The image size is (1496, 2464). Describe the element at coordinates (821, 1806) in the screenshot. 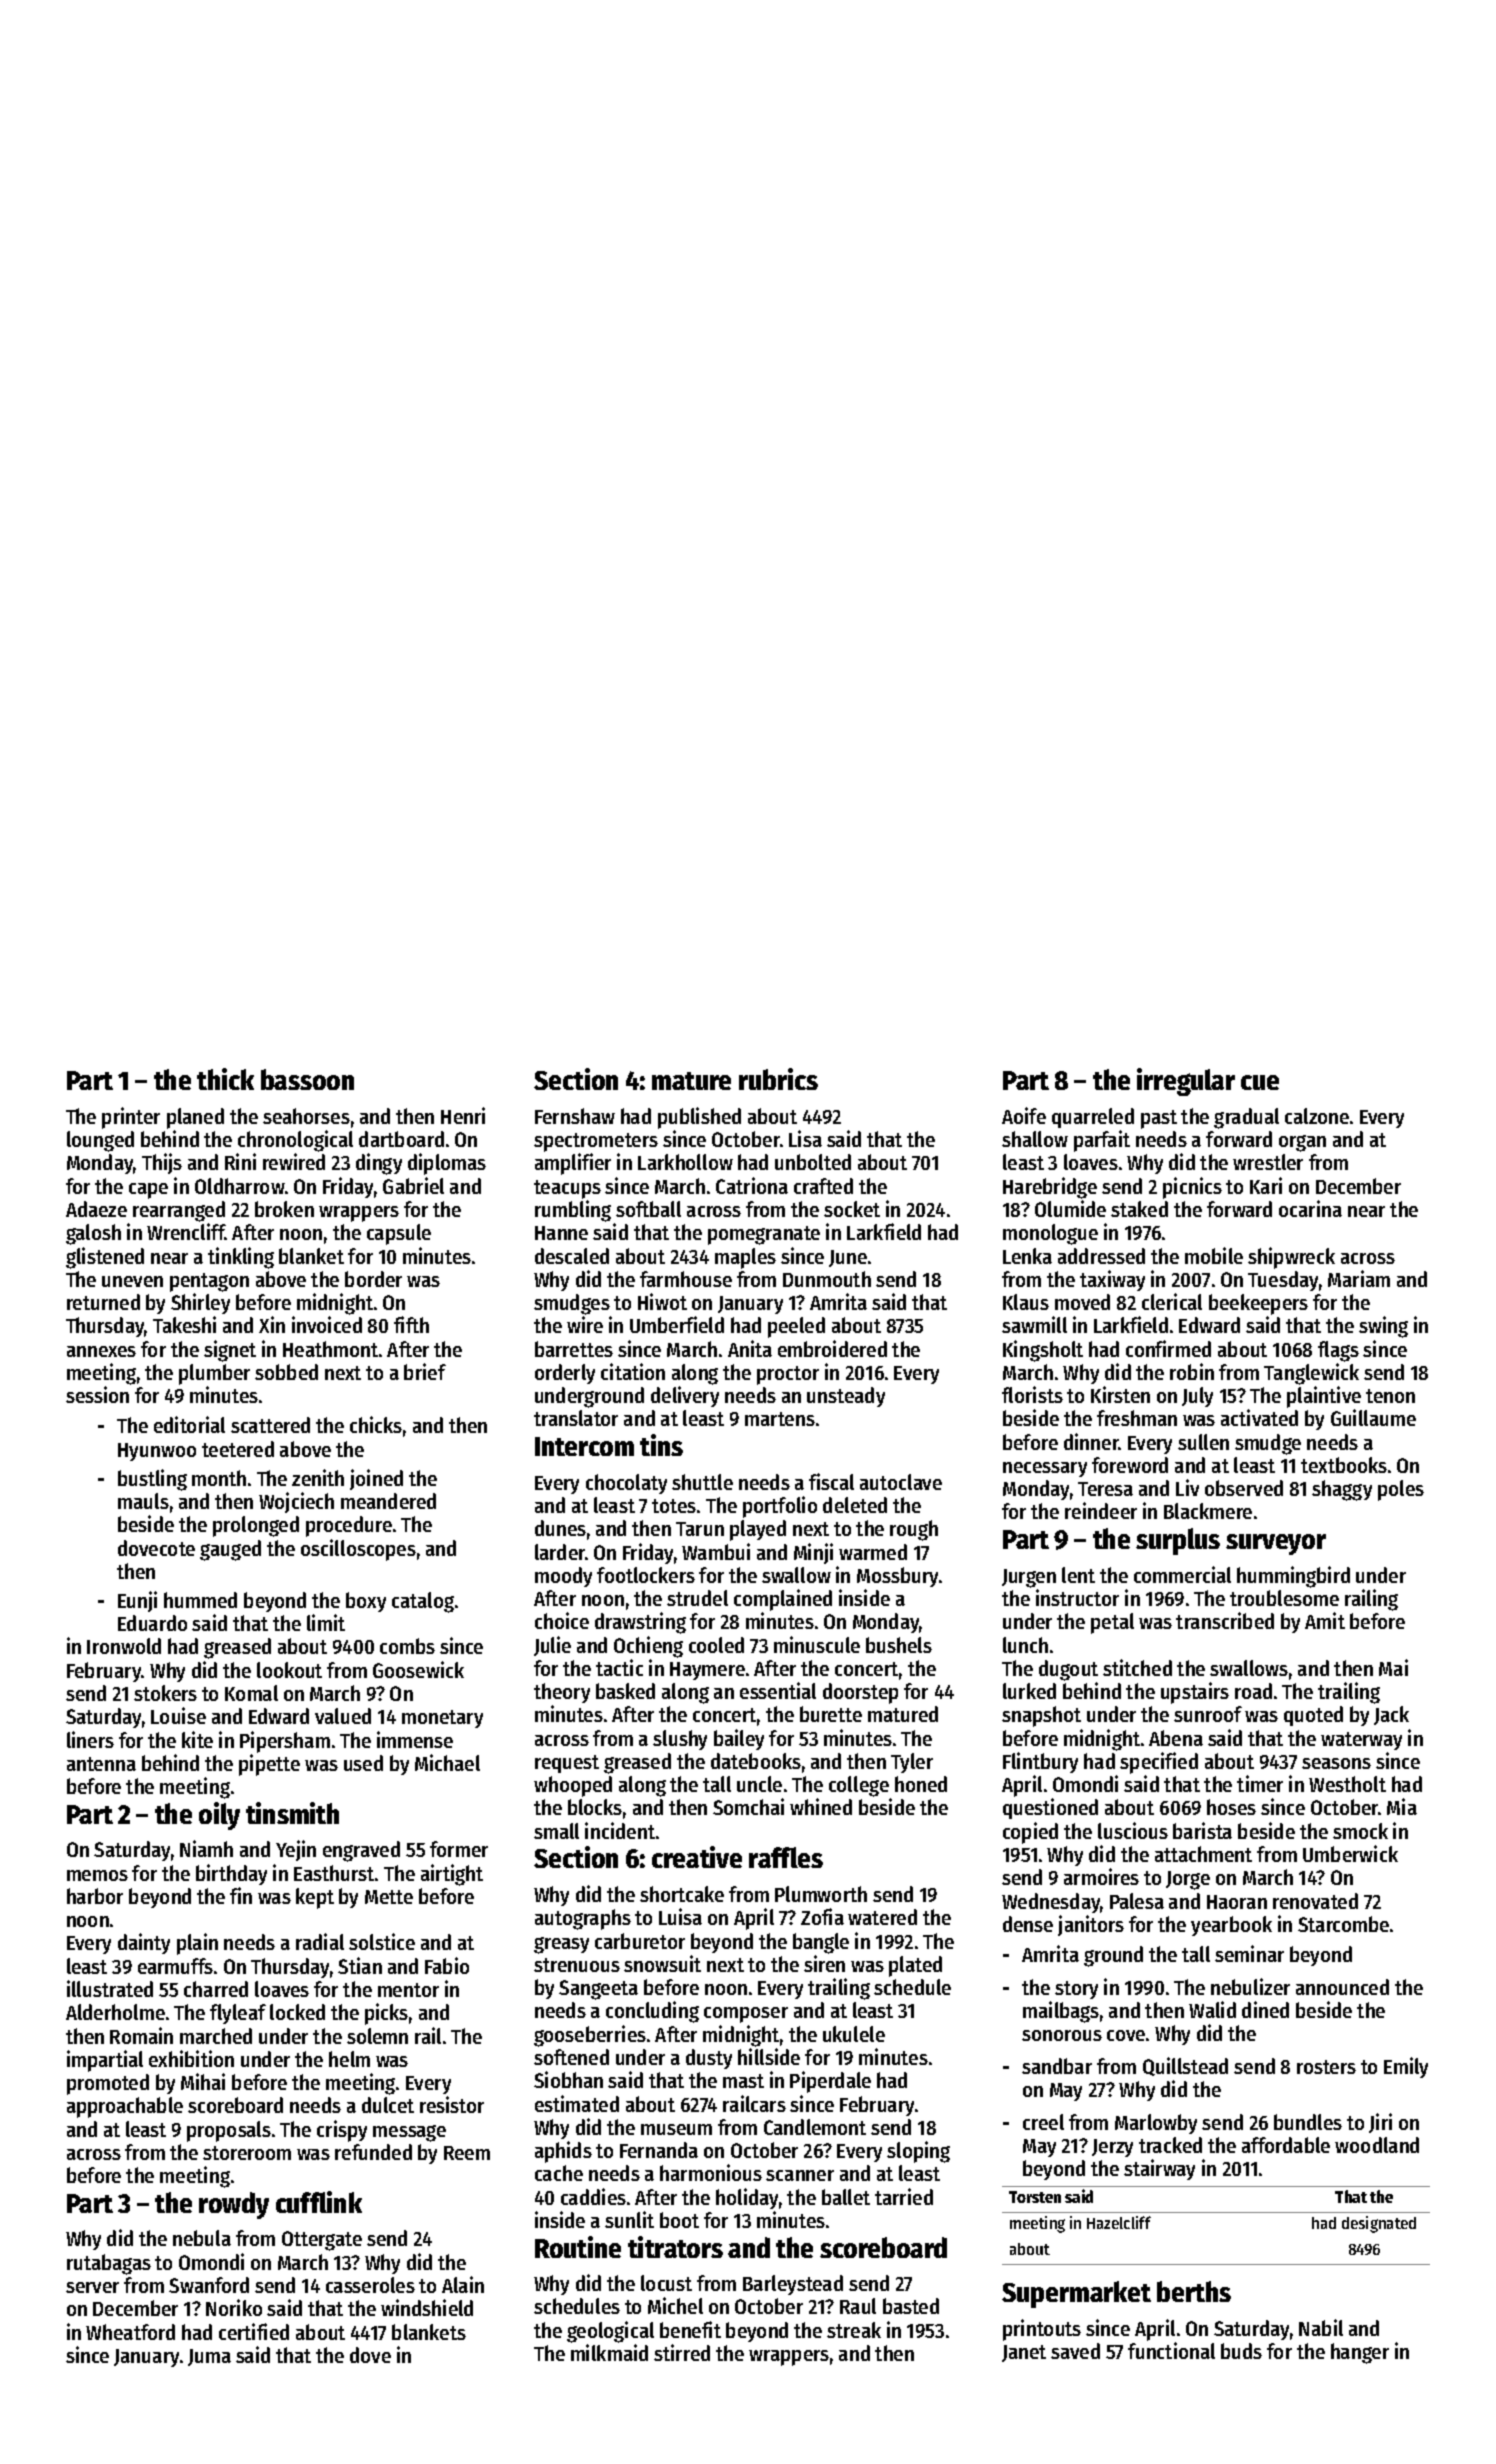

I see `whined` at that location.
